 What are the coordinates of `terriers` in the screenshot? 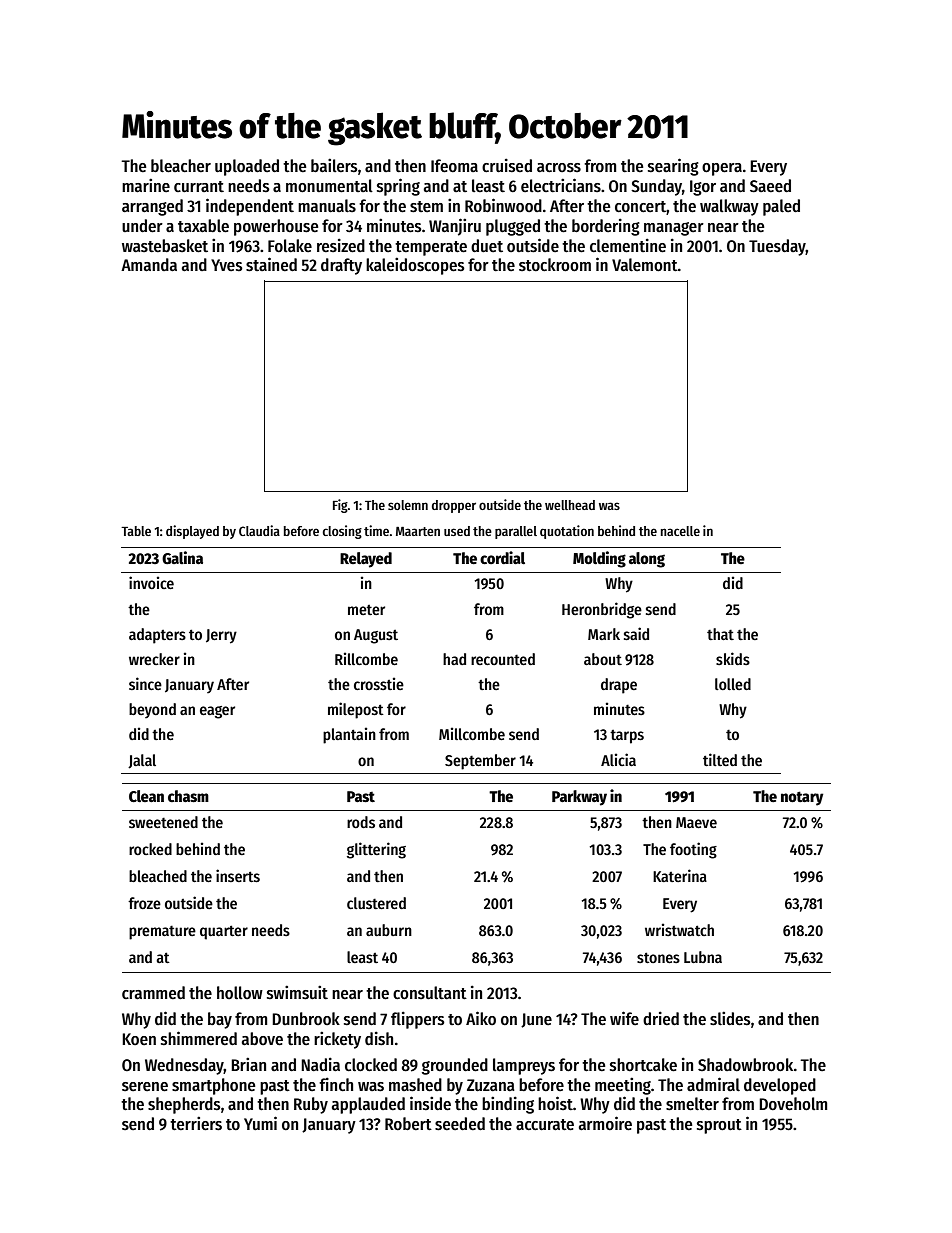 It's located at (196, 1123).
